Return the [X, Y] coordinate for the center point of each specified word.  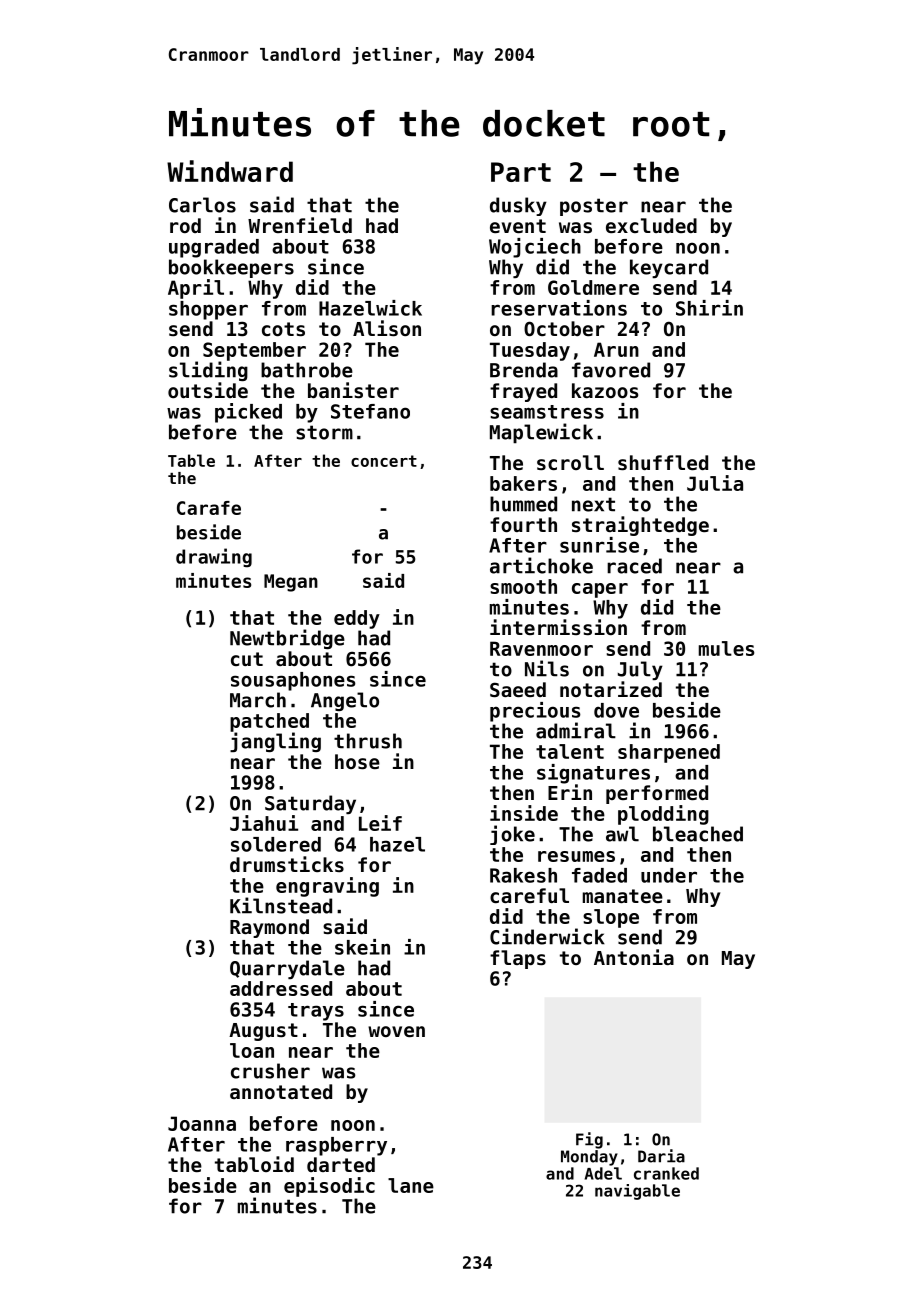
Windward [230, 171]
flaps [518, 959]
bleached [698, 834]
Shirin [709, 308]
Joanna [202, 1123]
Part [521, 172]
